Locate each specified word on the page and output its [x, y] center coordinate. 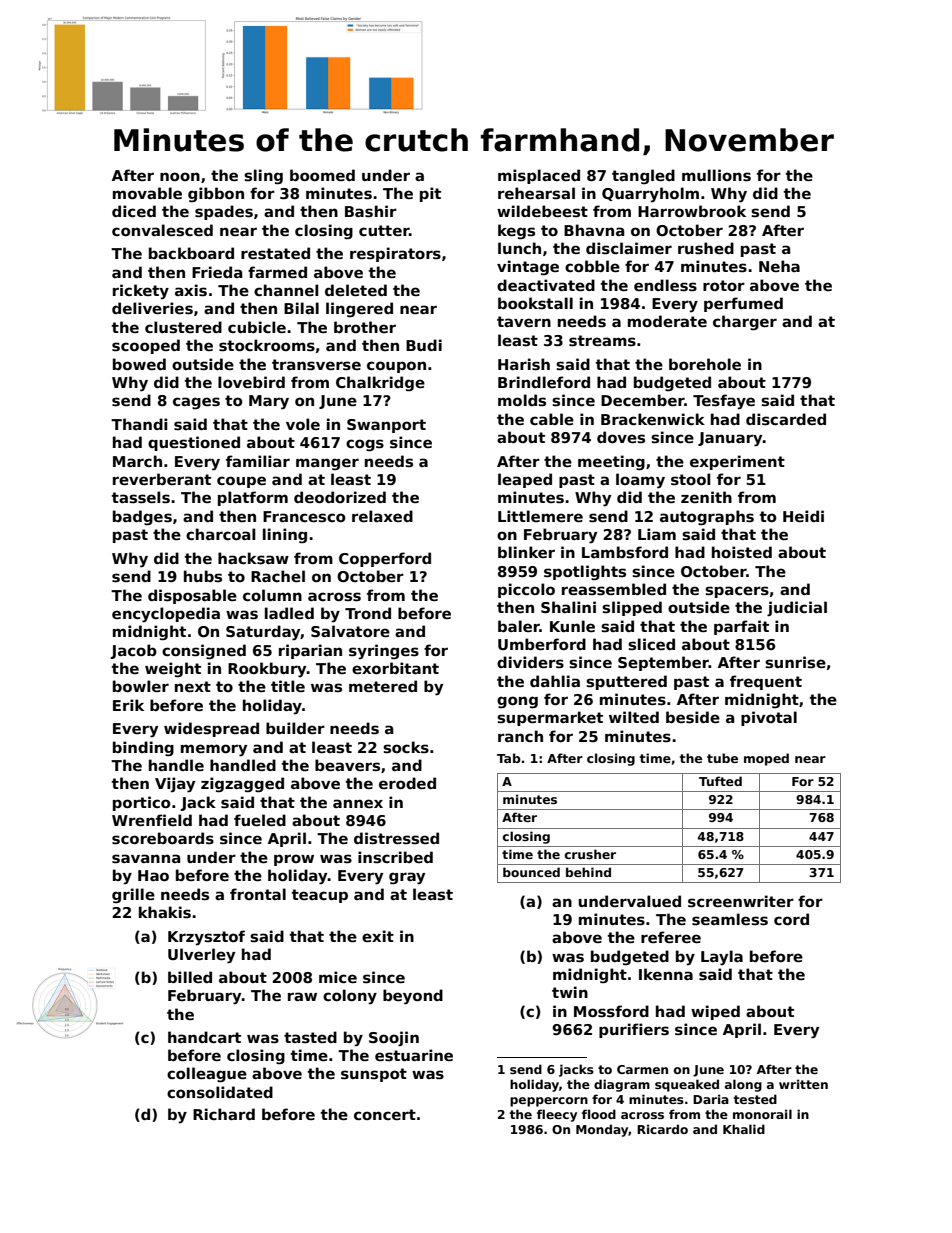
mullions [716, 175]
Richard [224, 1114]
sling [263, 176]
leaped [525, 480]
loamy [640, 481]
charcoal [221, 534]
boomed [322, 175]
